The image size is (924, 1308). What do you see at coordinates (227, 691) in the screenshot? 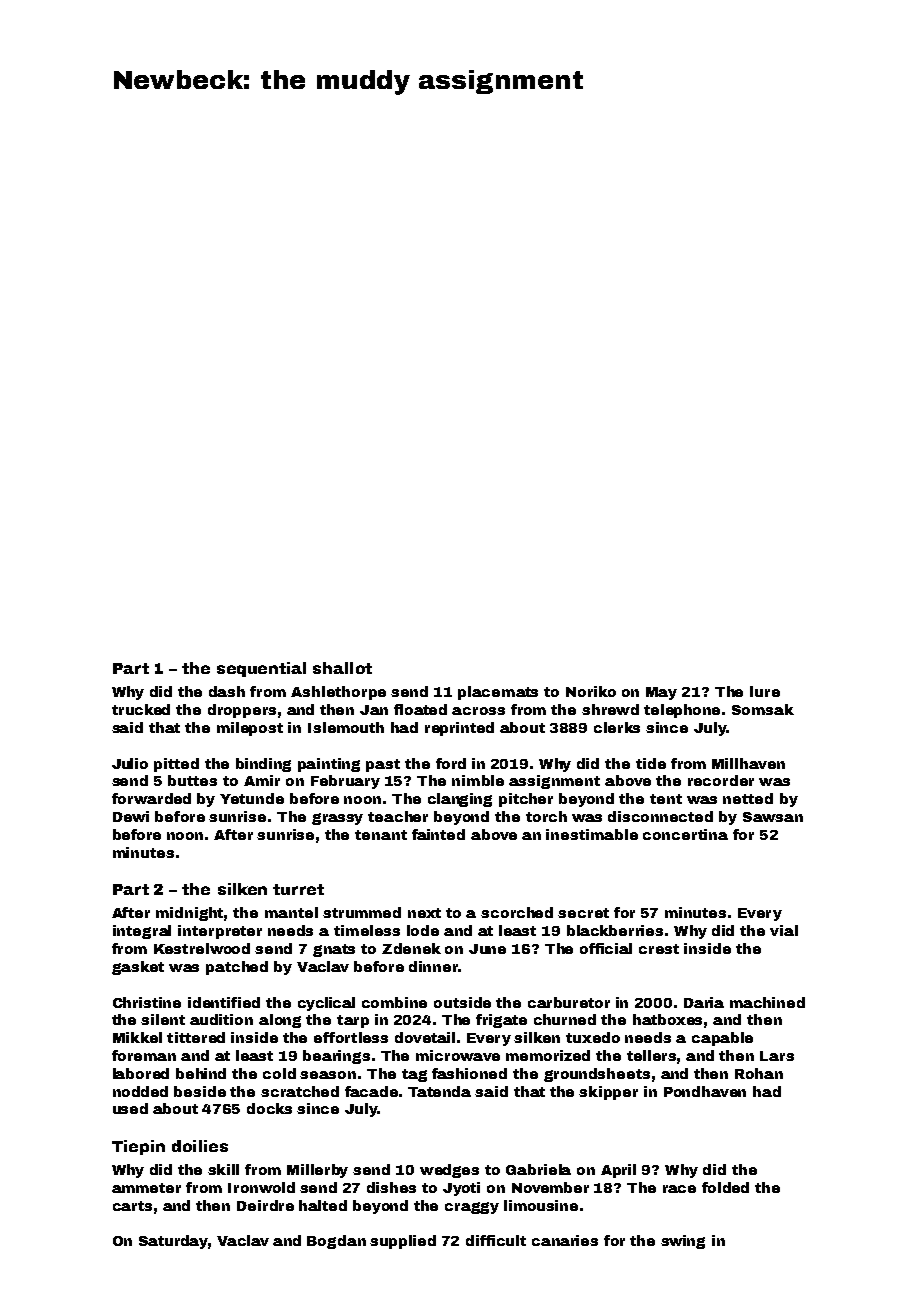
I see `dash` at bounding box center [227, 691].
